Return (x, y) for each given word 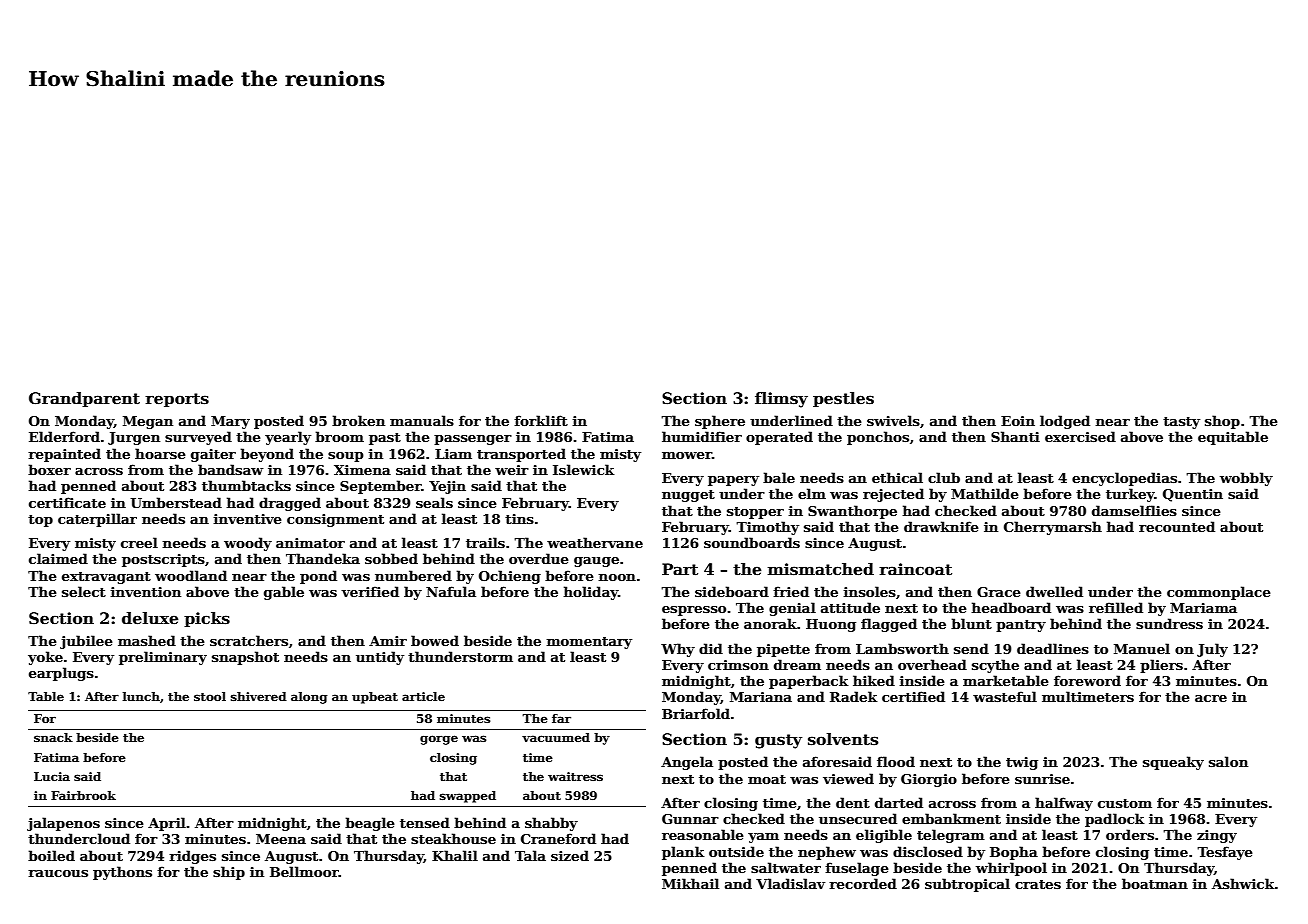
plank (683, 853)
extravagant (106, 578)
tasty (1181, 423)
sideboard (732, 591)
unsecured (858, 818)
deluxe (150, 618)
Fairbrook (83, 795)
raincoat (915, 569)
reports (177, 400)
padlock (1115, 820)
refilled (1116, 607)
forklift (541, 420)
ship (229, 873)
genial (792, 609)
